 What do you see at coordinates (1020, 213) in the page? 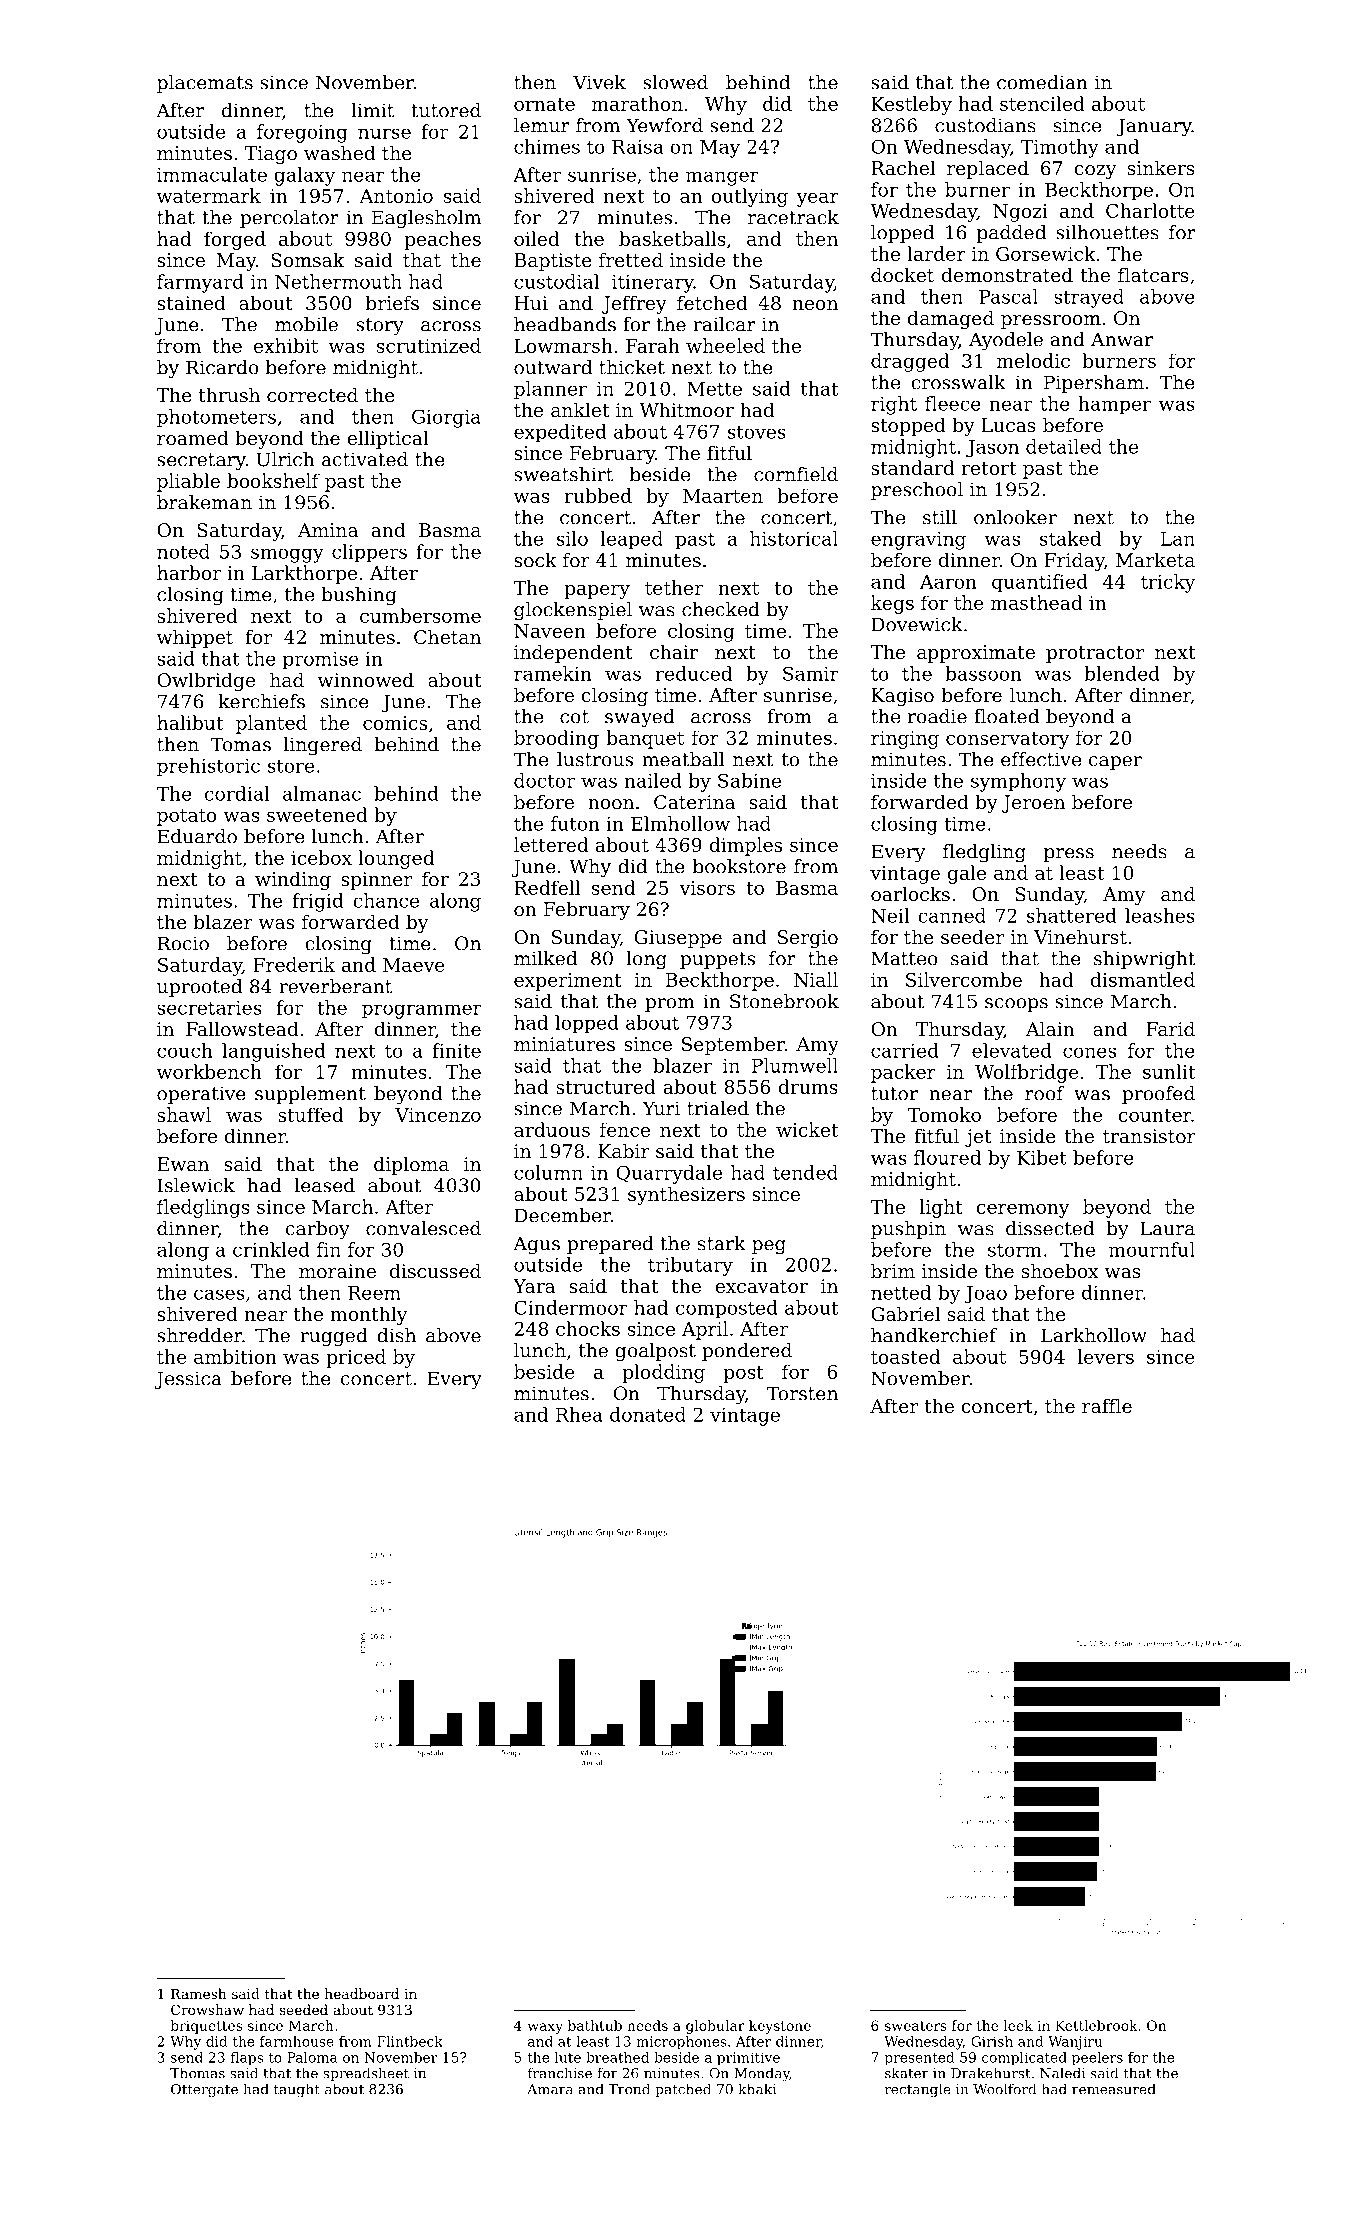
I see `Ngozi` at bounding box center [1020, 213].
